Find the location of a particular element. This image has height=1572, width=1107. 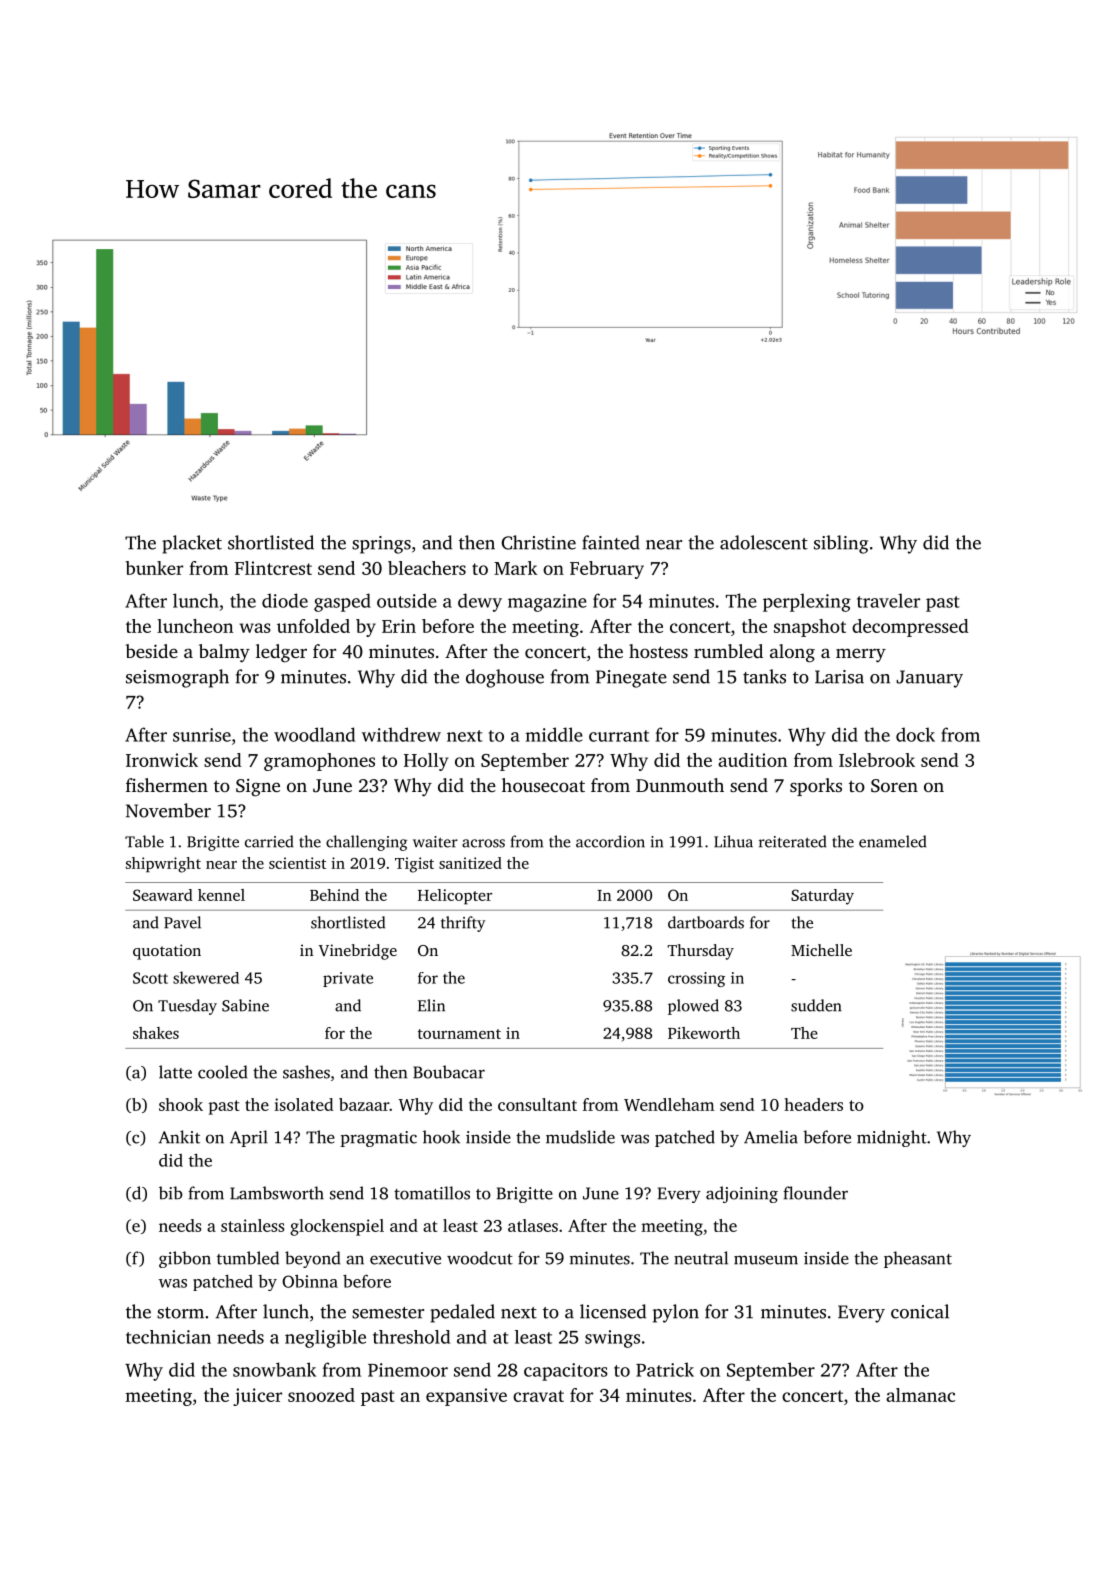

midnight is located at coordinates (892, 1138).
